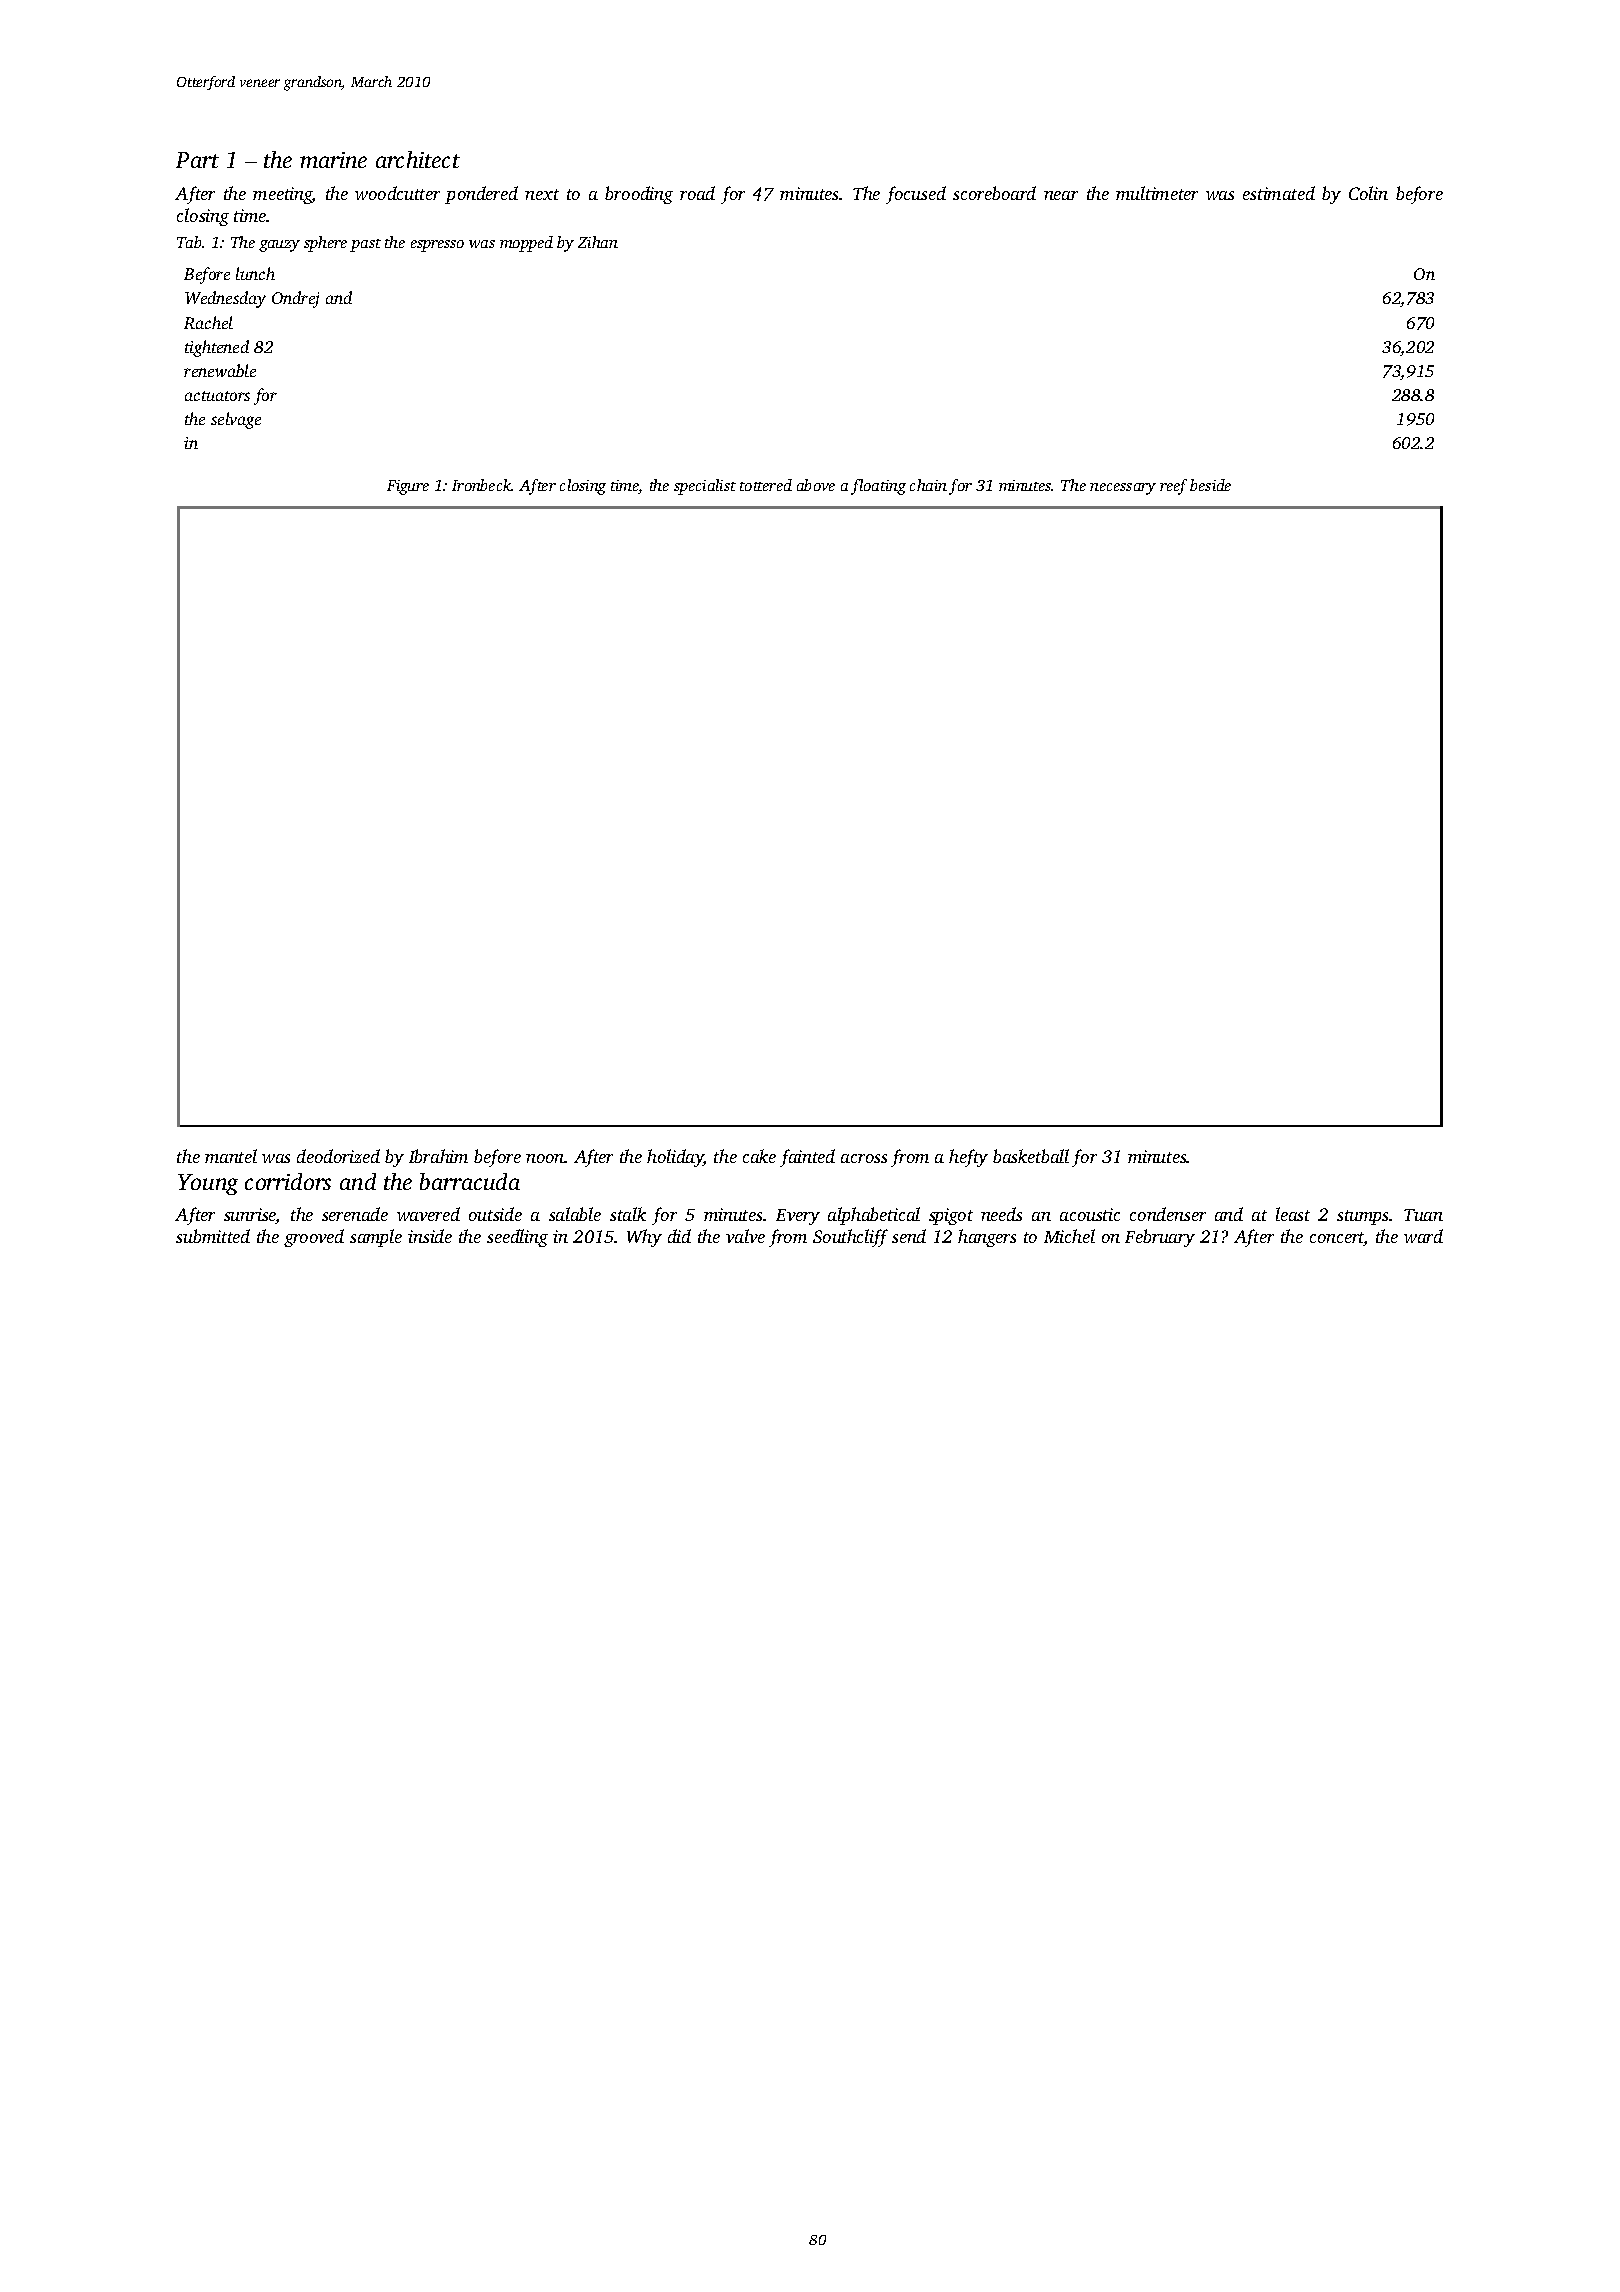 This document has height=2292, width=1620. Describe the element at coordinates (517, 1238) in the document. I see `seedling` at that location.
